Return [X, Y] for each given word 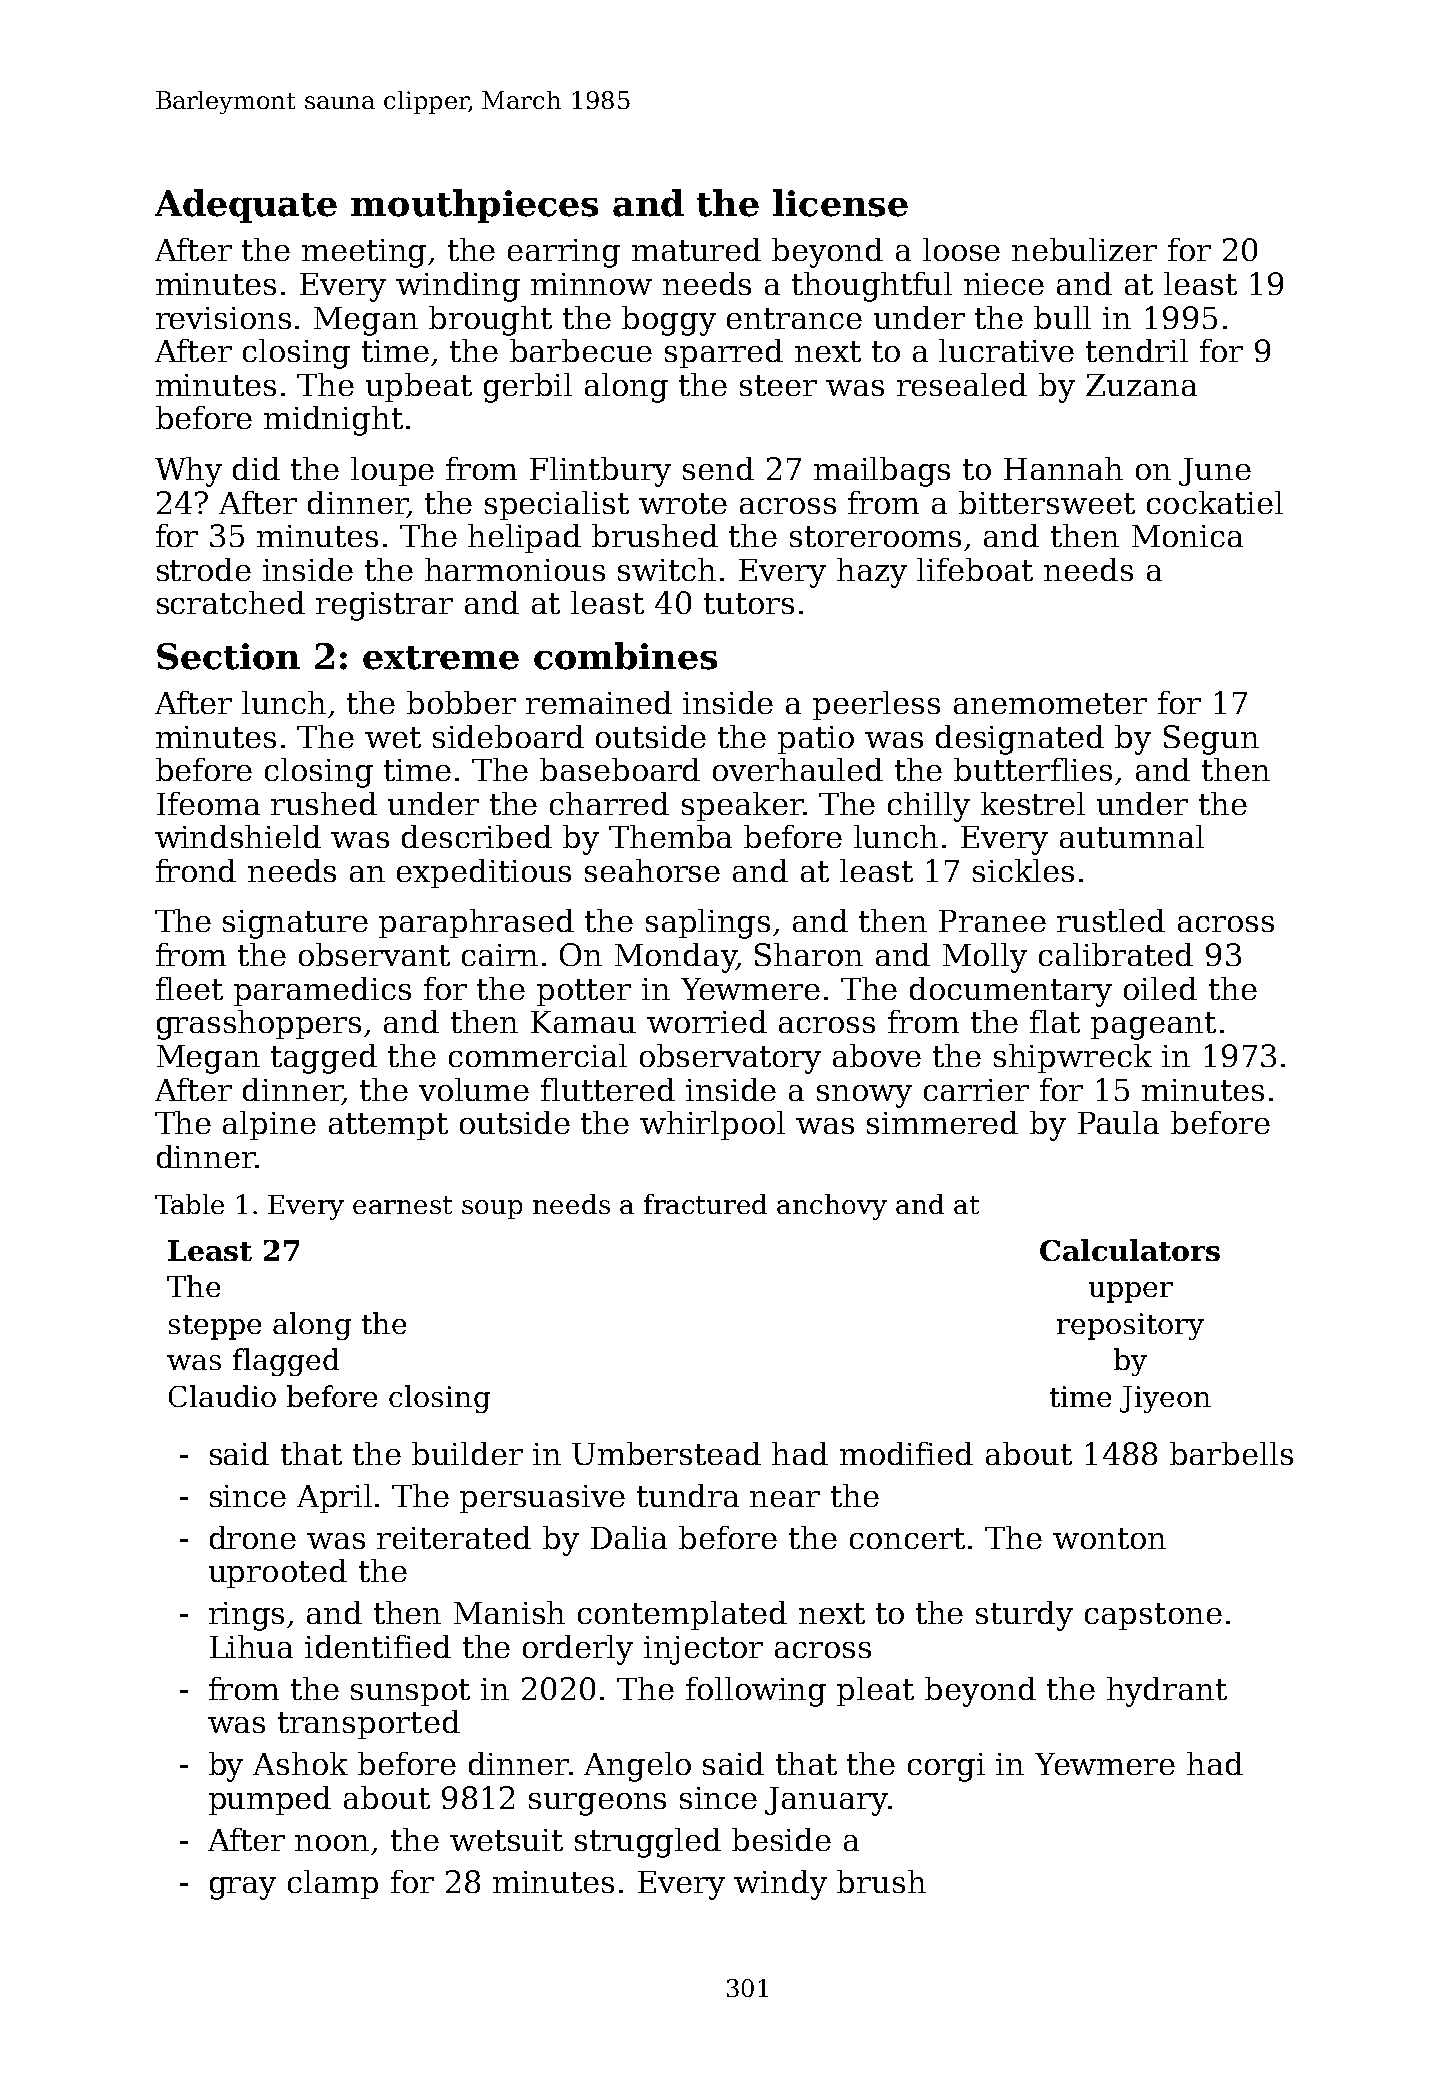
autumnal [1132, 836]
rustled [1111, 920]
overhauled [798, 769]
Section [228, 656]
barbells [1231, 1453]
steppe [215, 1327]
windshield [238, 836]
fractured [705, 1204]
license [840, 203]
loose [961, 249]
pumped [270, 1800]
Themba [670, 836]
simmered [942, 1122]
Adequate [246, 206]
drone [253, 1537]
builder [467, 1453]
